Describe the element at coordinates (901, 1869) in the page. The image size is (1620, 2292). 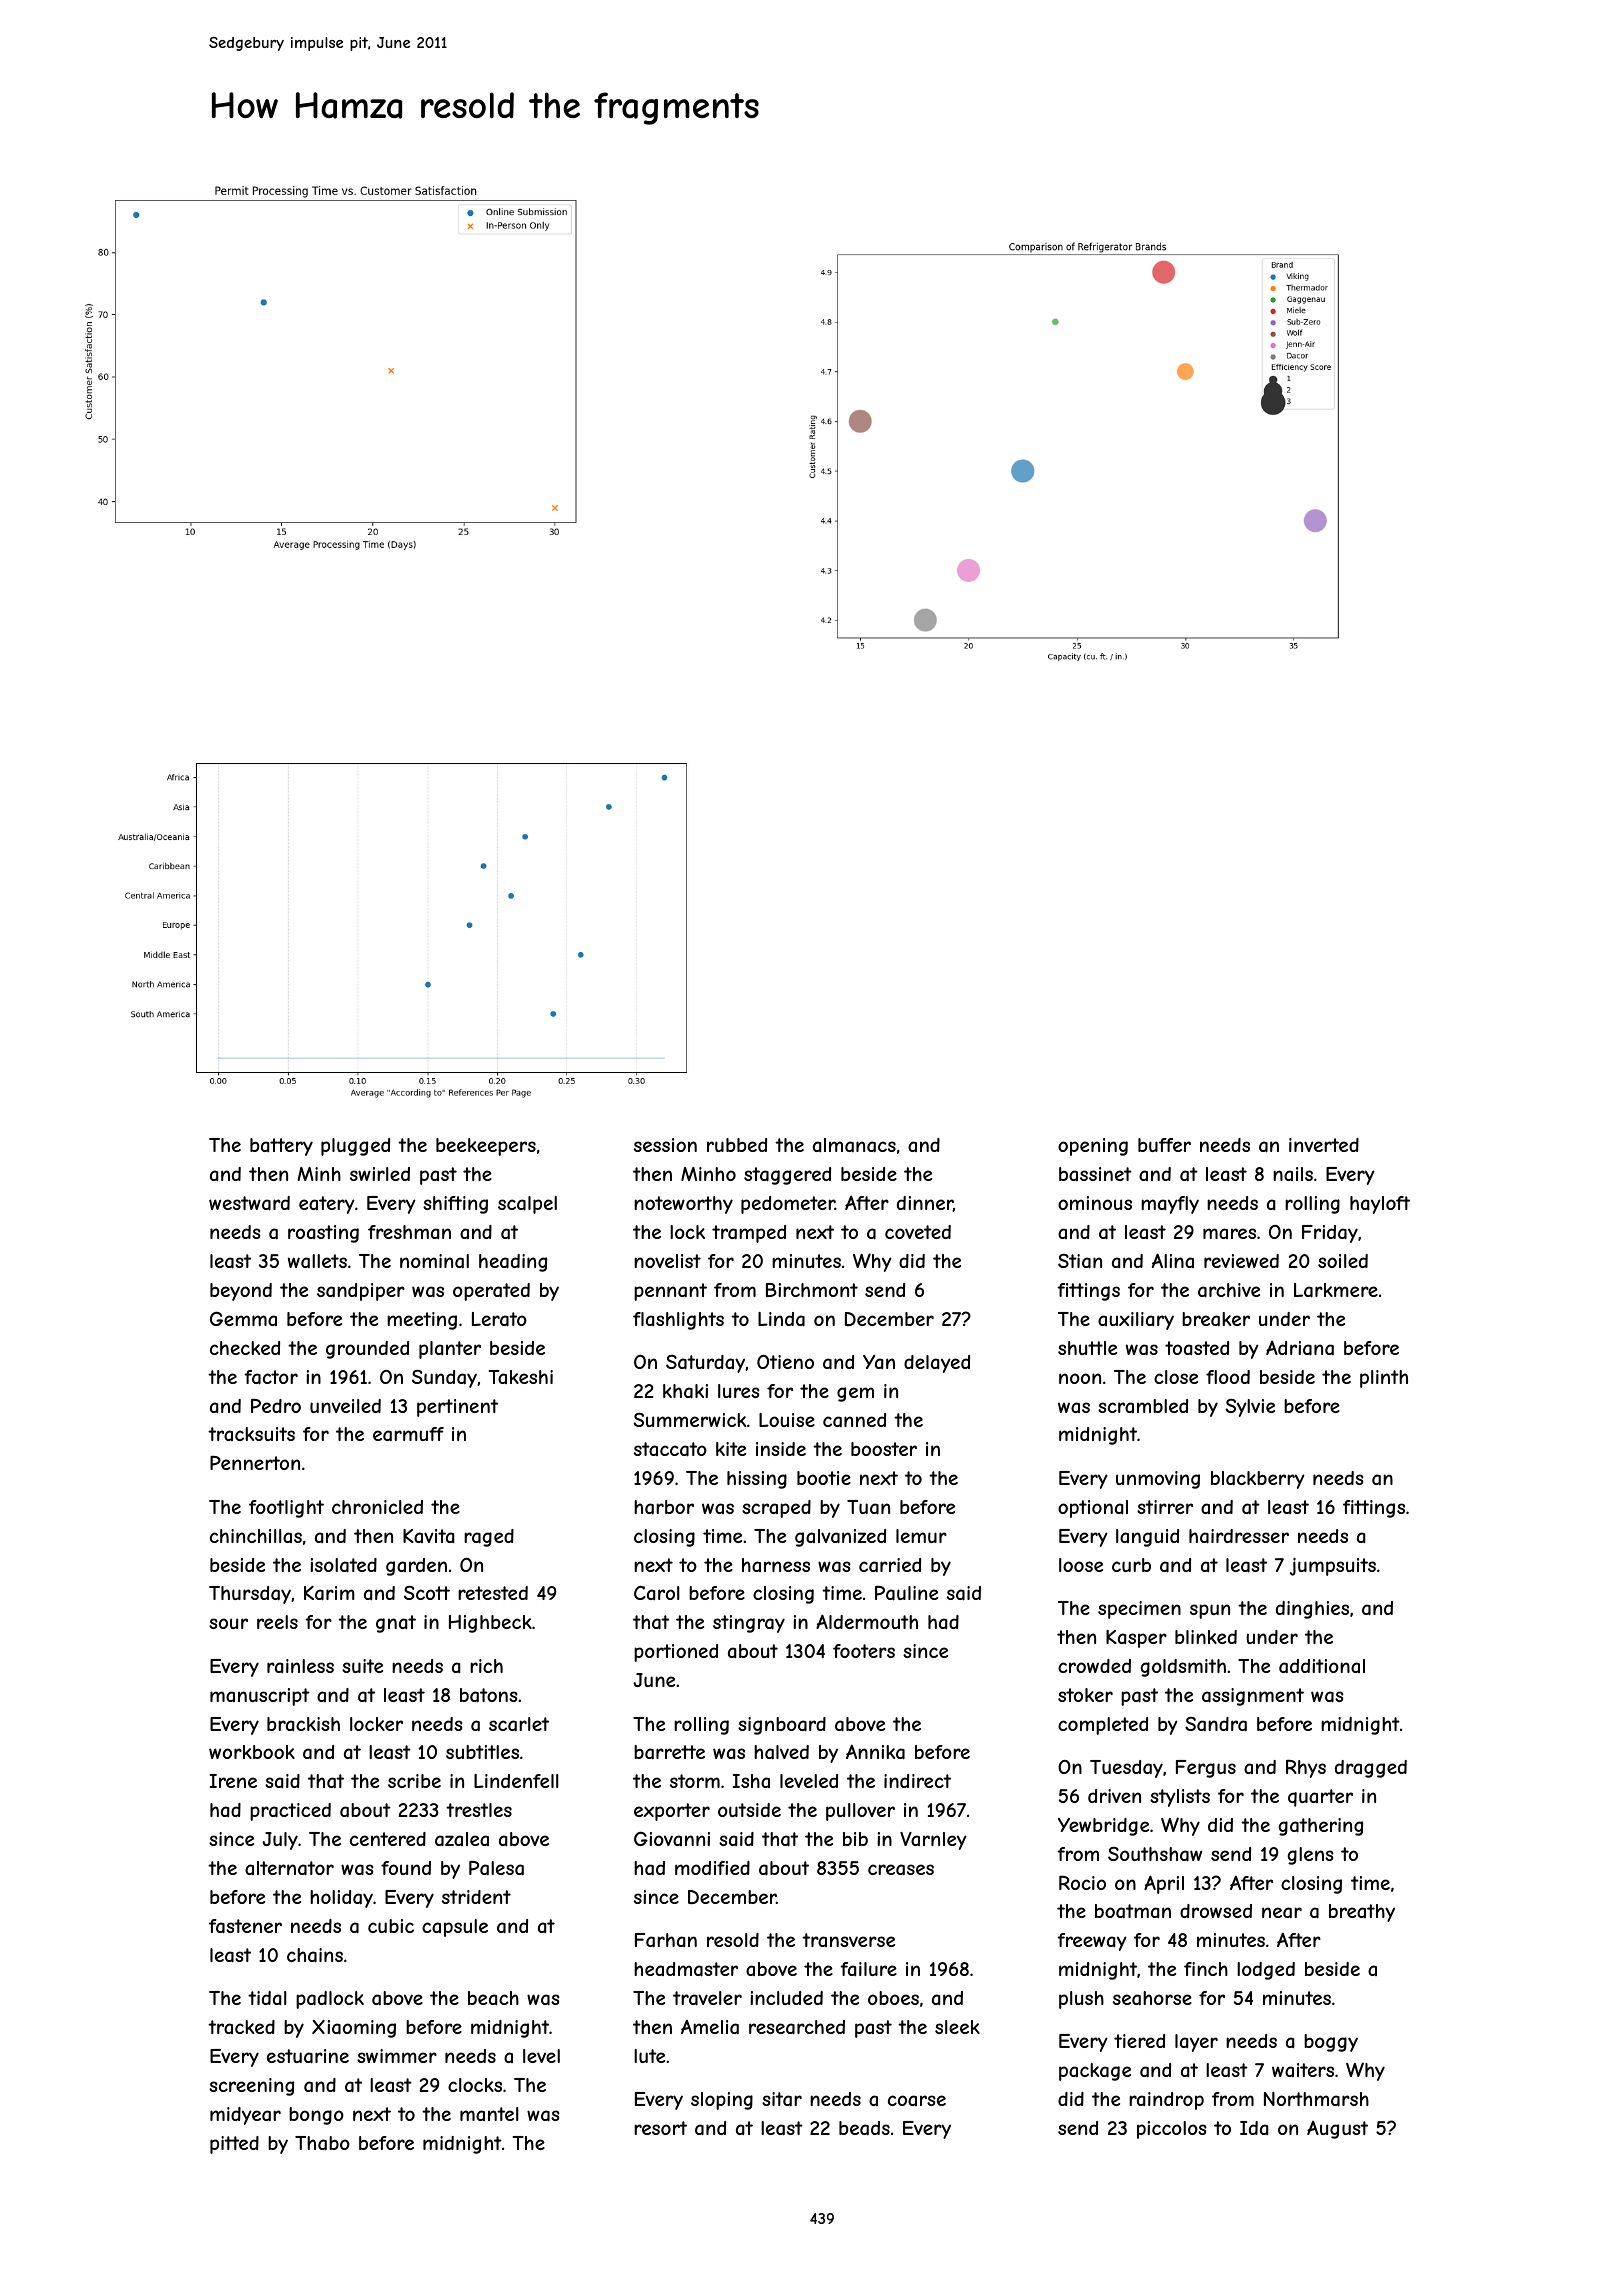
I see `creases` at that location.
